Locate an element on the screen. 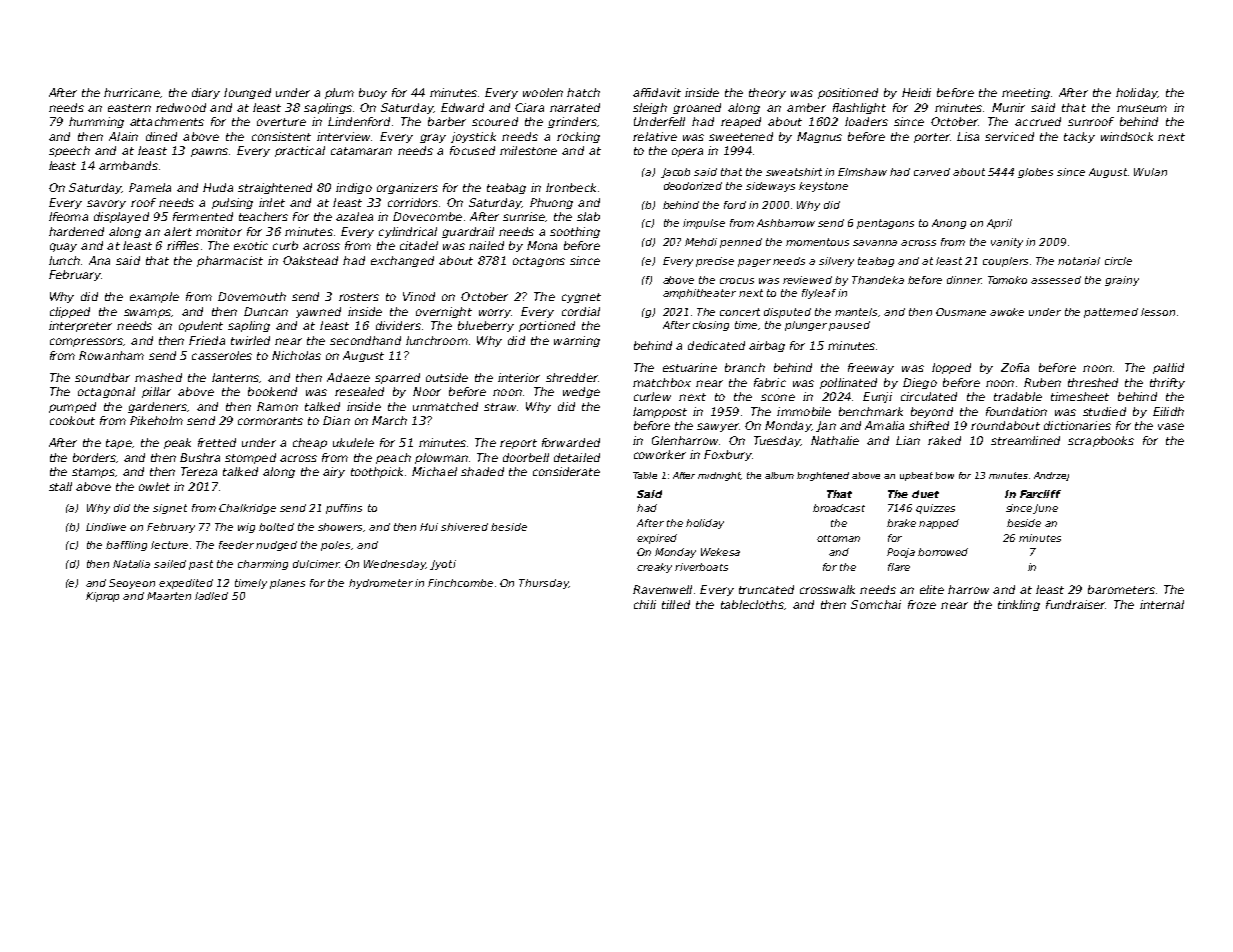 This screenshot has height=952, width=1233. Heidi is located at coordinates (916, 92).
